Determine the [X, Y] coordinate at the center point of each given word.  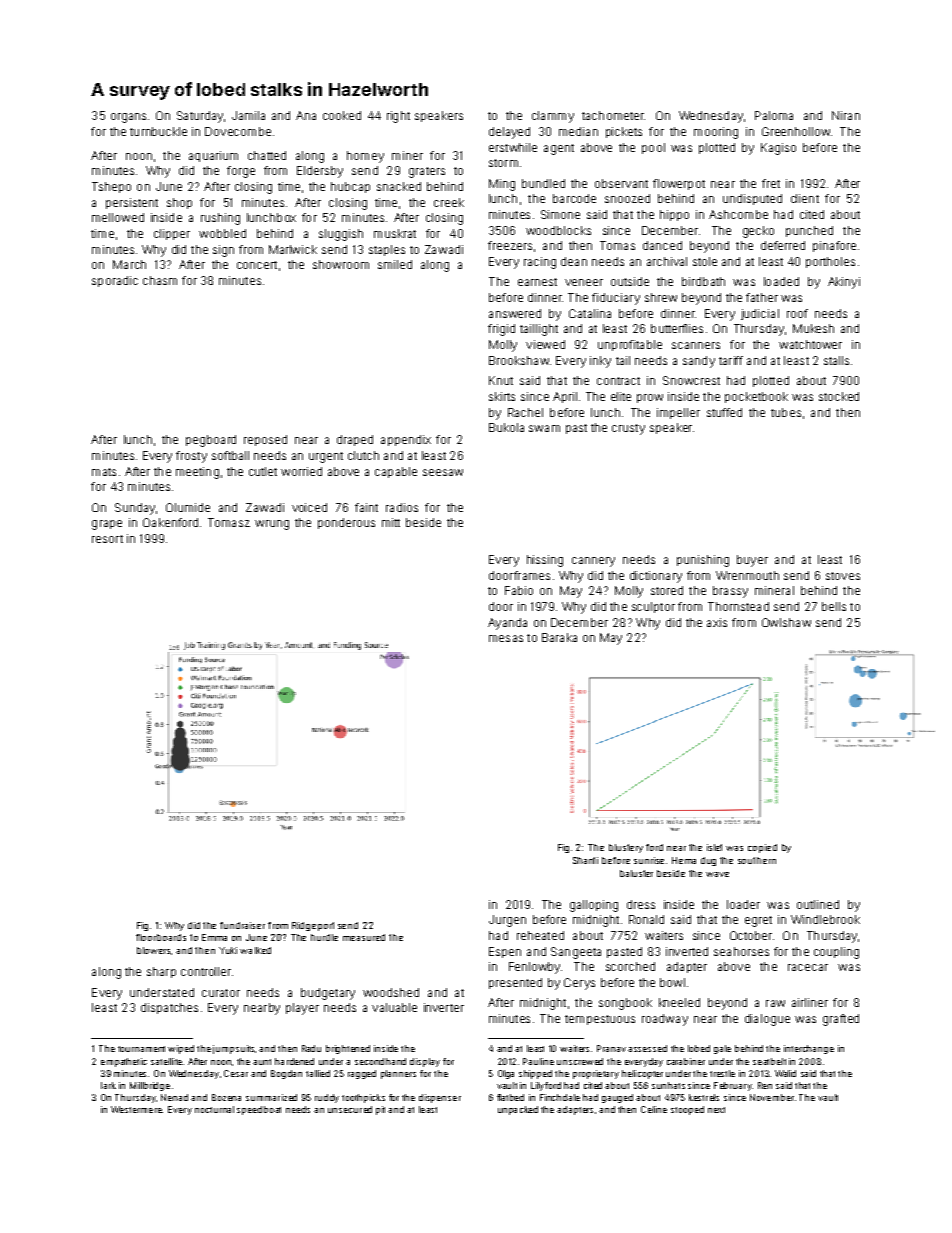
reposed [265, 440]
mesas [506, 638]
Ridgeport [313, 926]
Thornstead [738, 606]
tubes [786, 412]
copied [762, 848]
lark [108, 1085]
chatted [267, 155]
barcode [574, 198]
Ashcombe [738, 214]
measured [364, 937]
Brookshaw [519, 360]
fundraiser [242, 925]
